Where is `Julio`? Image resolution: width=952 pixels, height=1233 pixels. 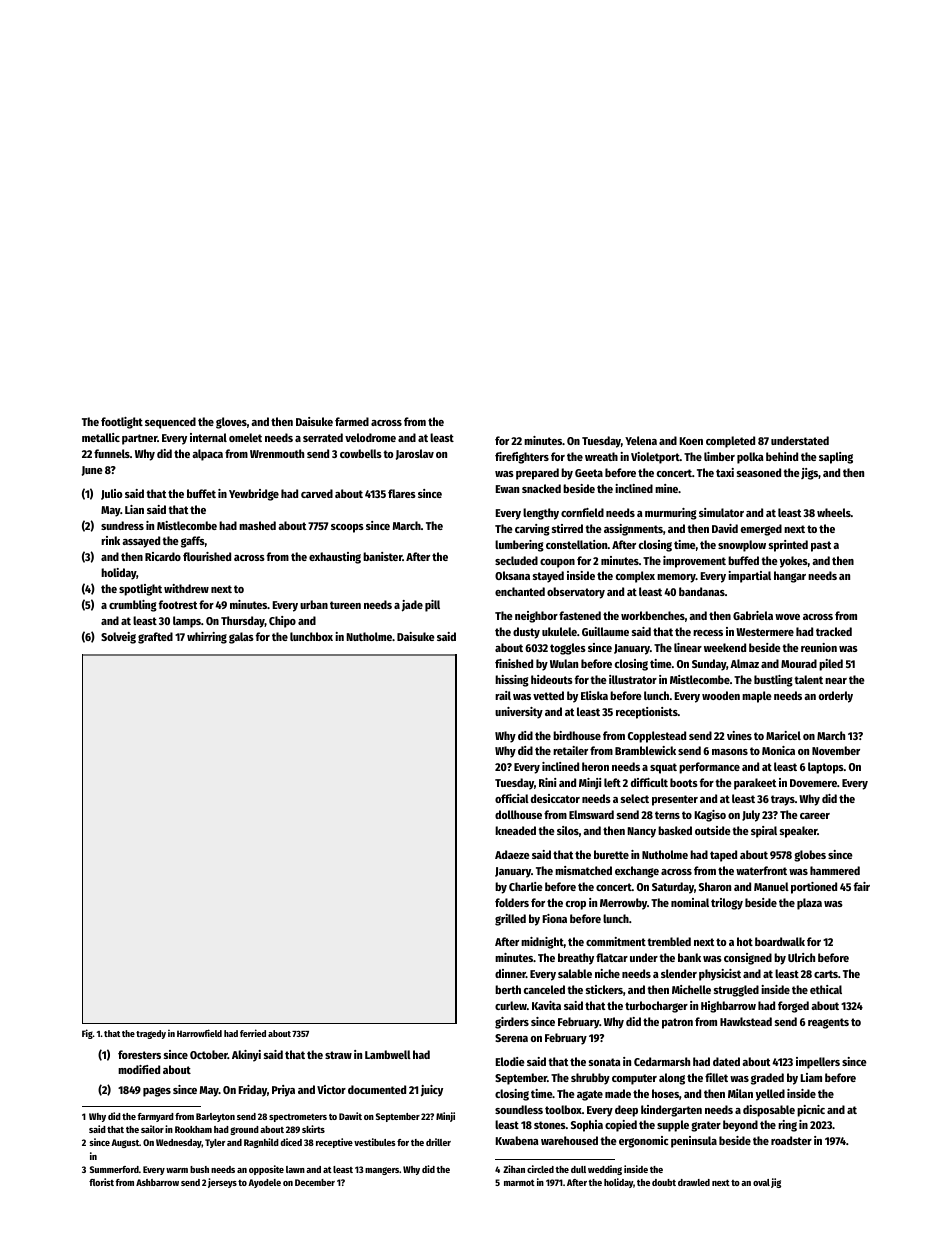 Julio is located at coordinates (111, 494).
